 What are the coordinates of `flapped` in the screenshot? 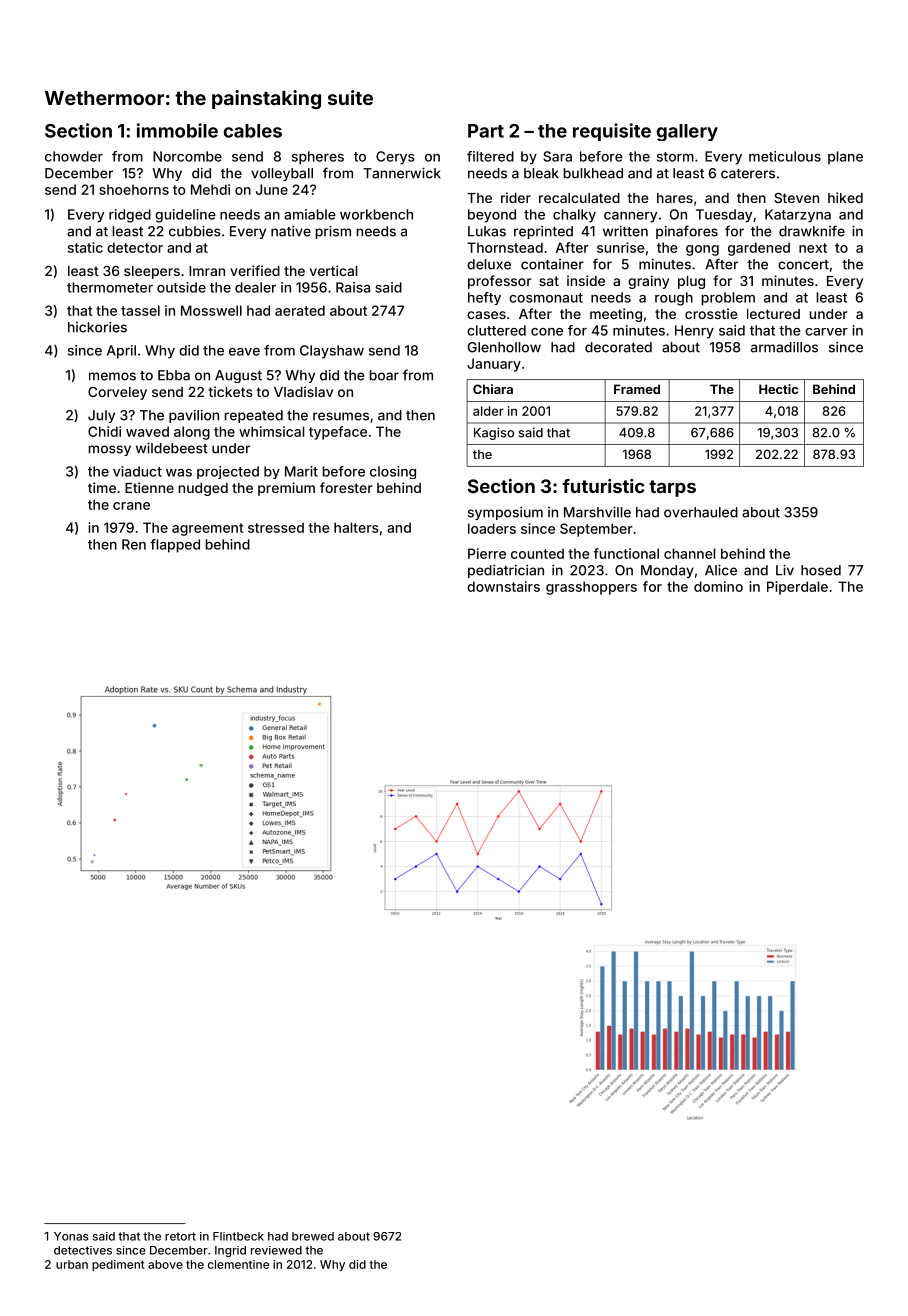 It's located at (175, 546).
